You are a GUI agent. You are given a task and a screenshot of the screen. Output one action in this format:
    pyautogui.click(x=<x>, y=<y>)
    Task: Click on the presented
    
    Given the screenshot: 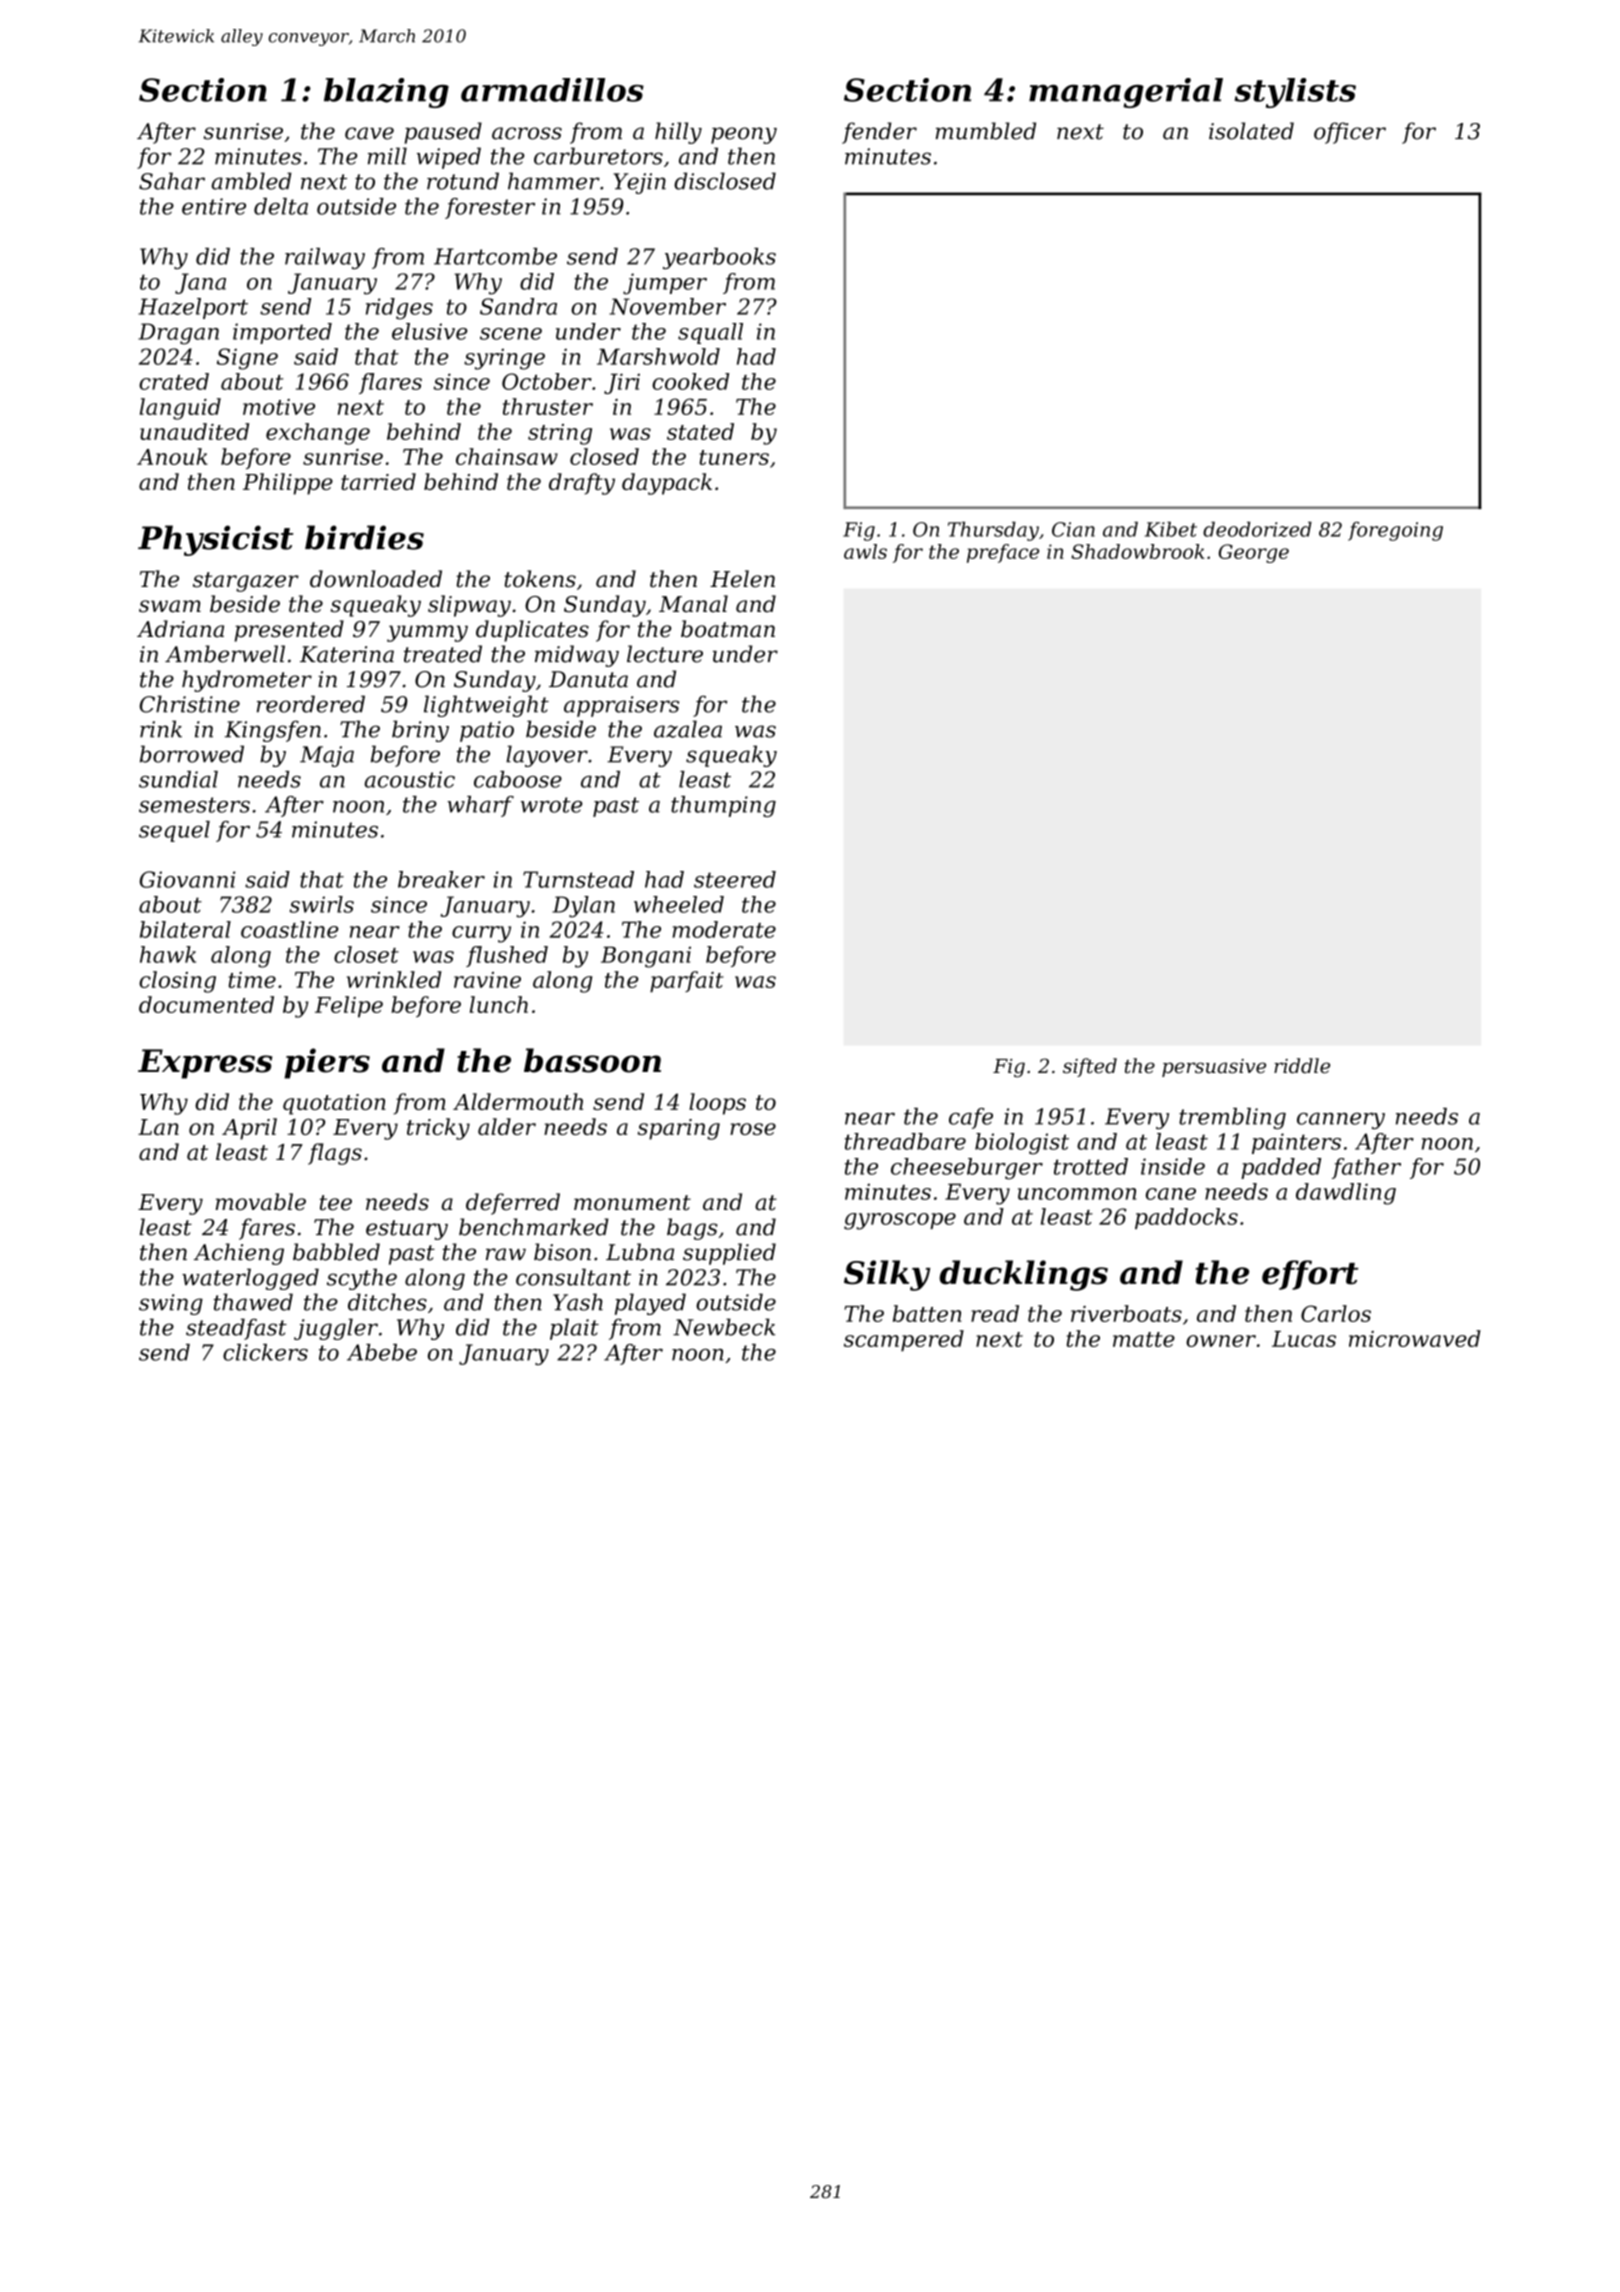 What is the action you would take?
    pyautogui.click(x=289, y=631)
